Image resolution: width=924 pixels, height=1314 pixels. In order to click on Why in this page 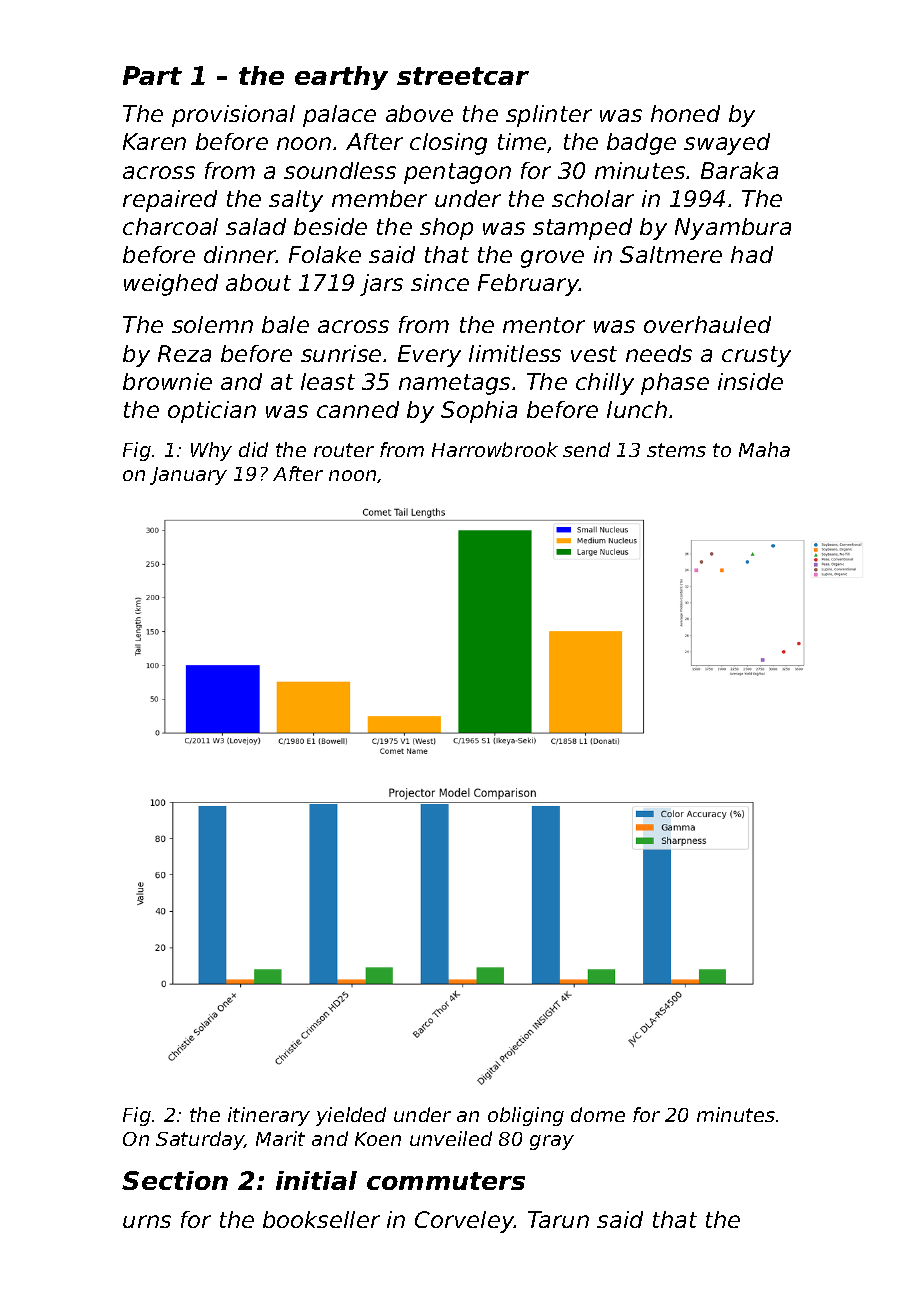, I will do `click(211, 451)`.
